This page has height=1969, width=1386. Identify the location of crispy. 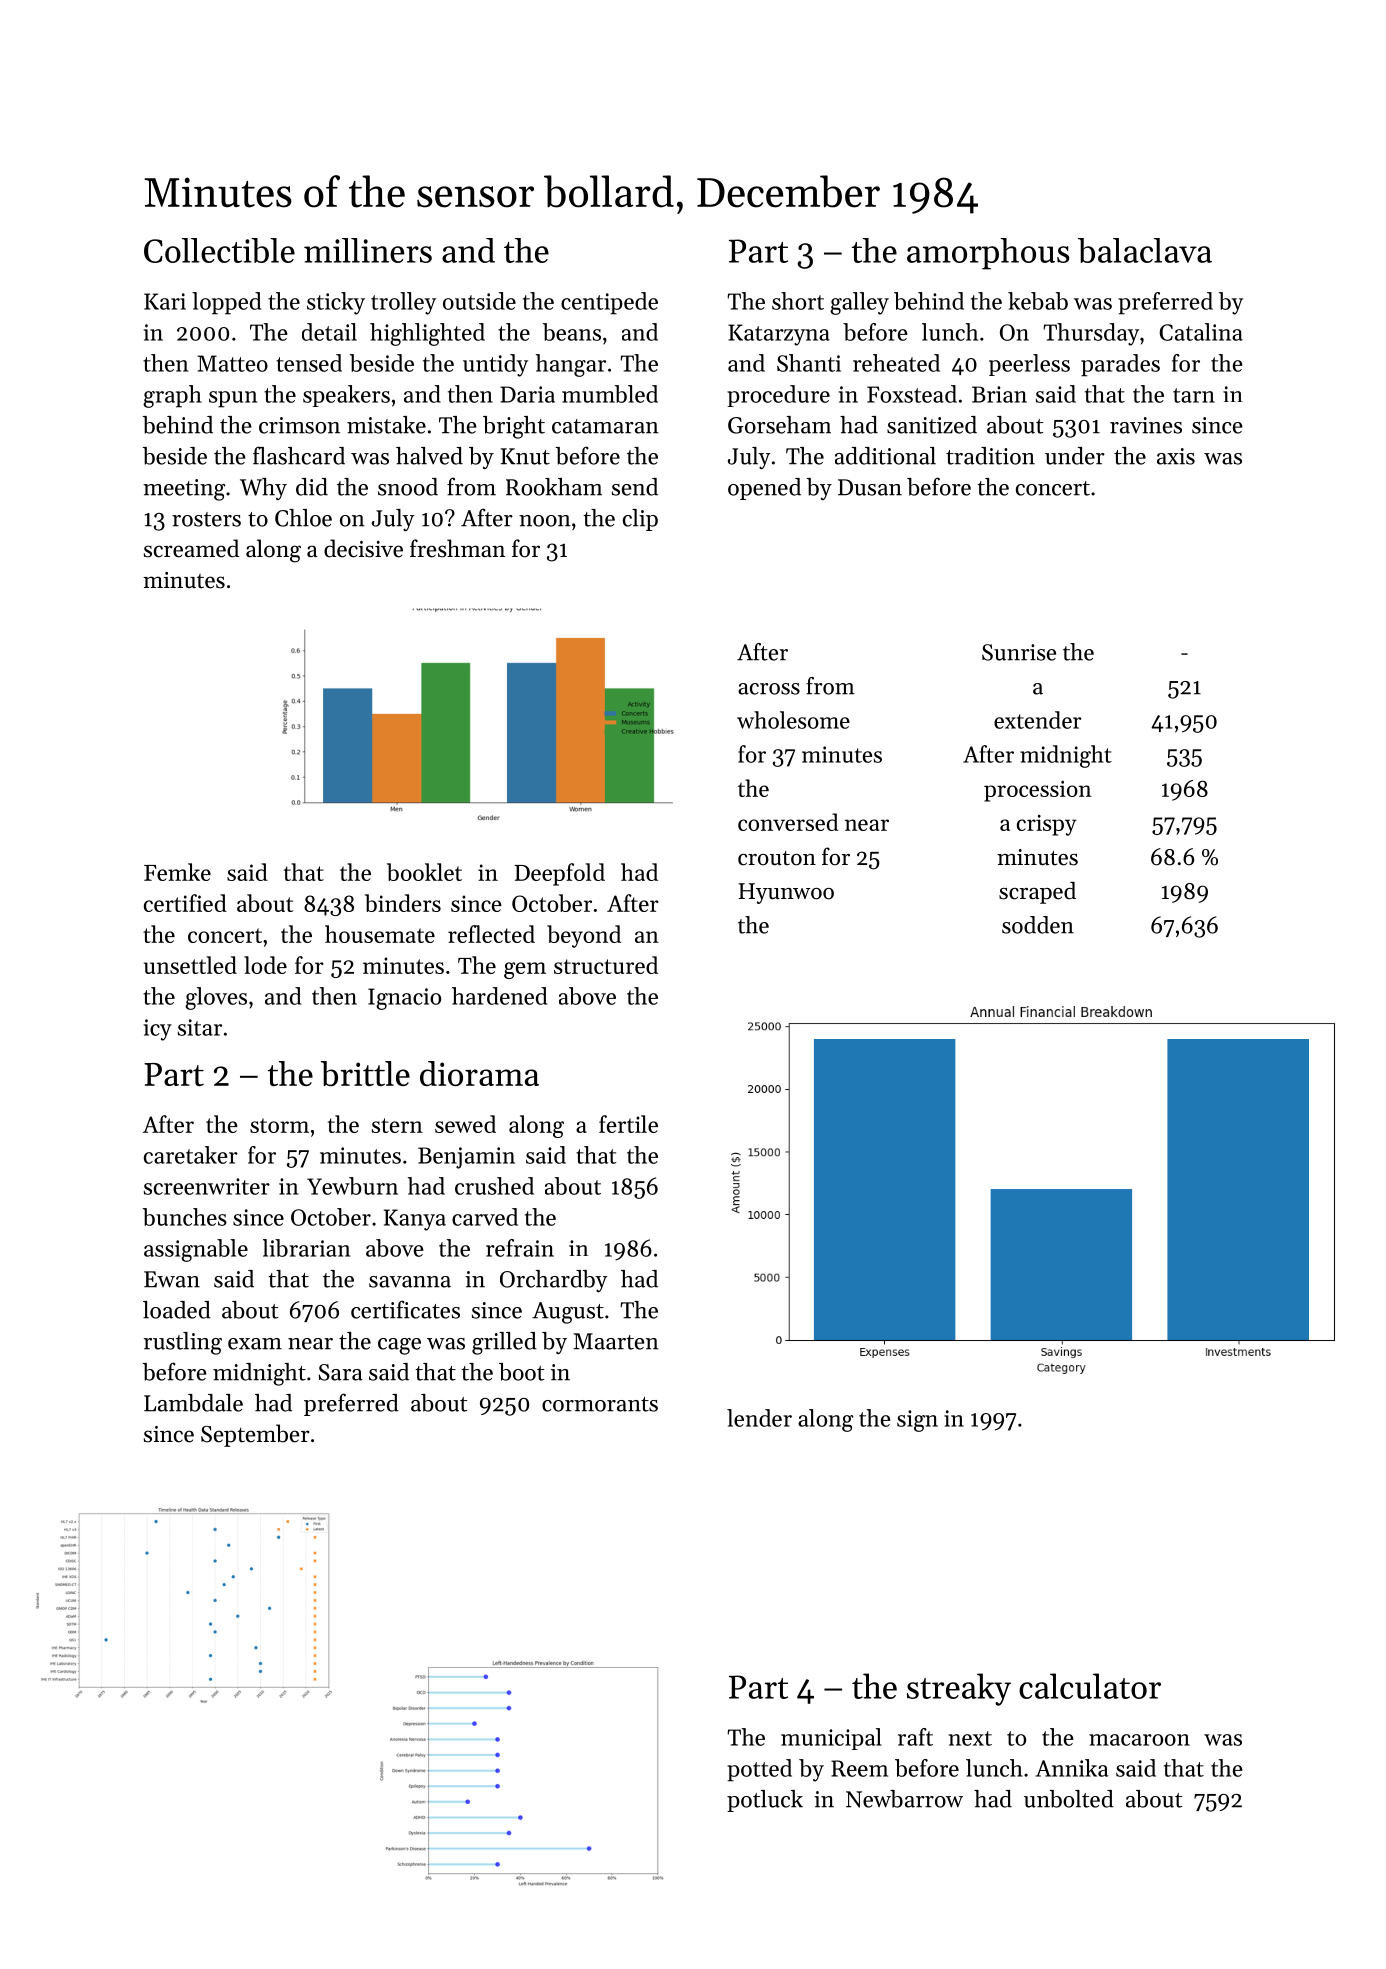
(1047, 825).
